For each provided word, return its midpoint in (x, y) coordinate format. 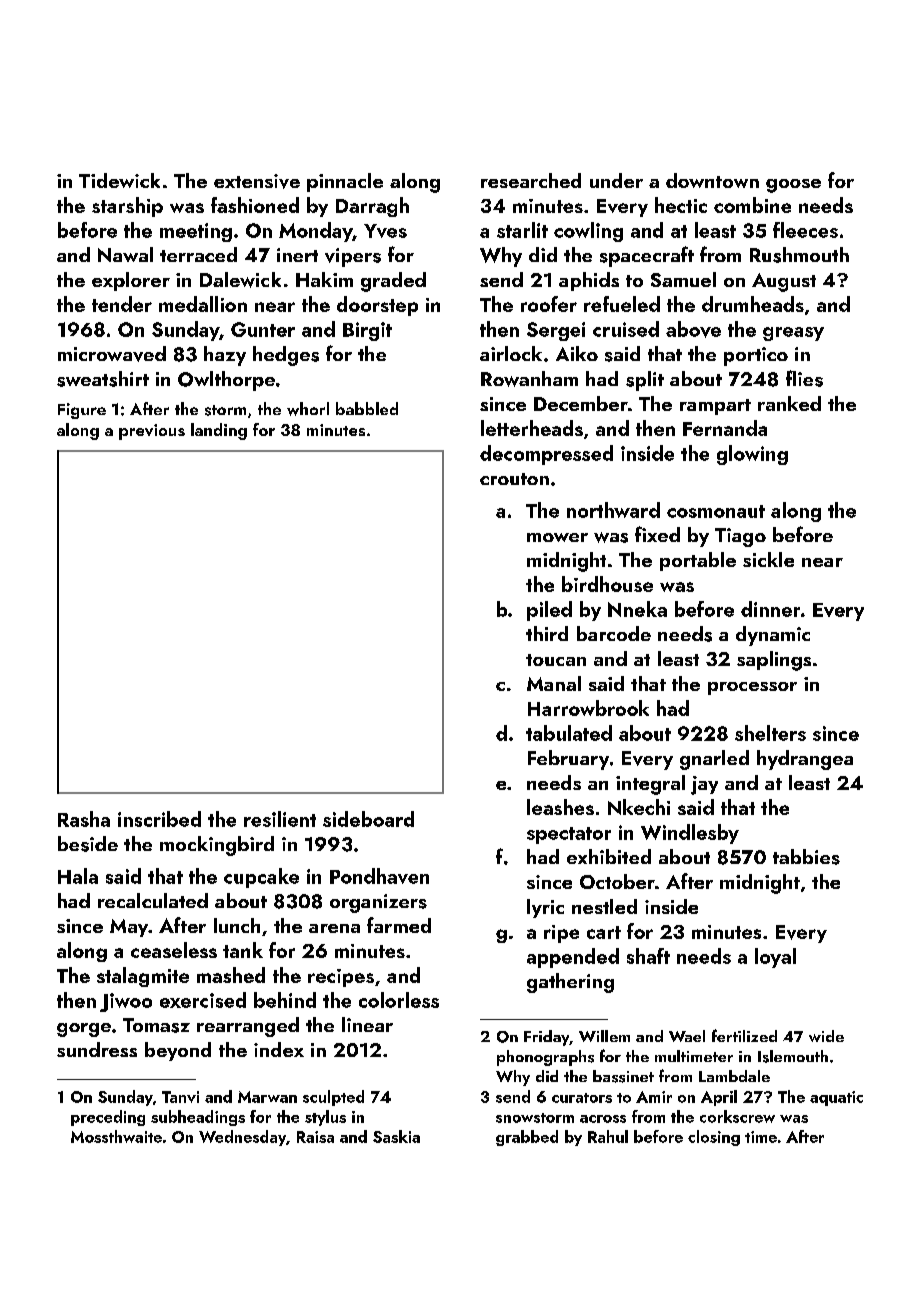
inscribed (159, 819)
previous (152, 432)
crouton (514, 479)
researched (531, 180)
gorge (84, 1030)
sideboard (368, 819)
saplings (774, 661)
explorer (131, 281)
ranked (789, 403)
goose (793, 186)
